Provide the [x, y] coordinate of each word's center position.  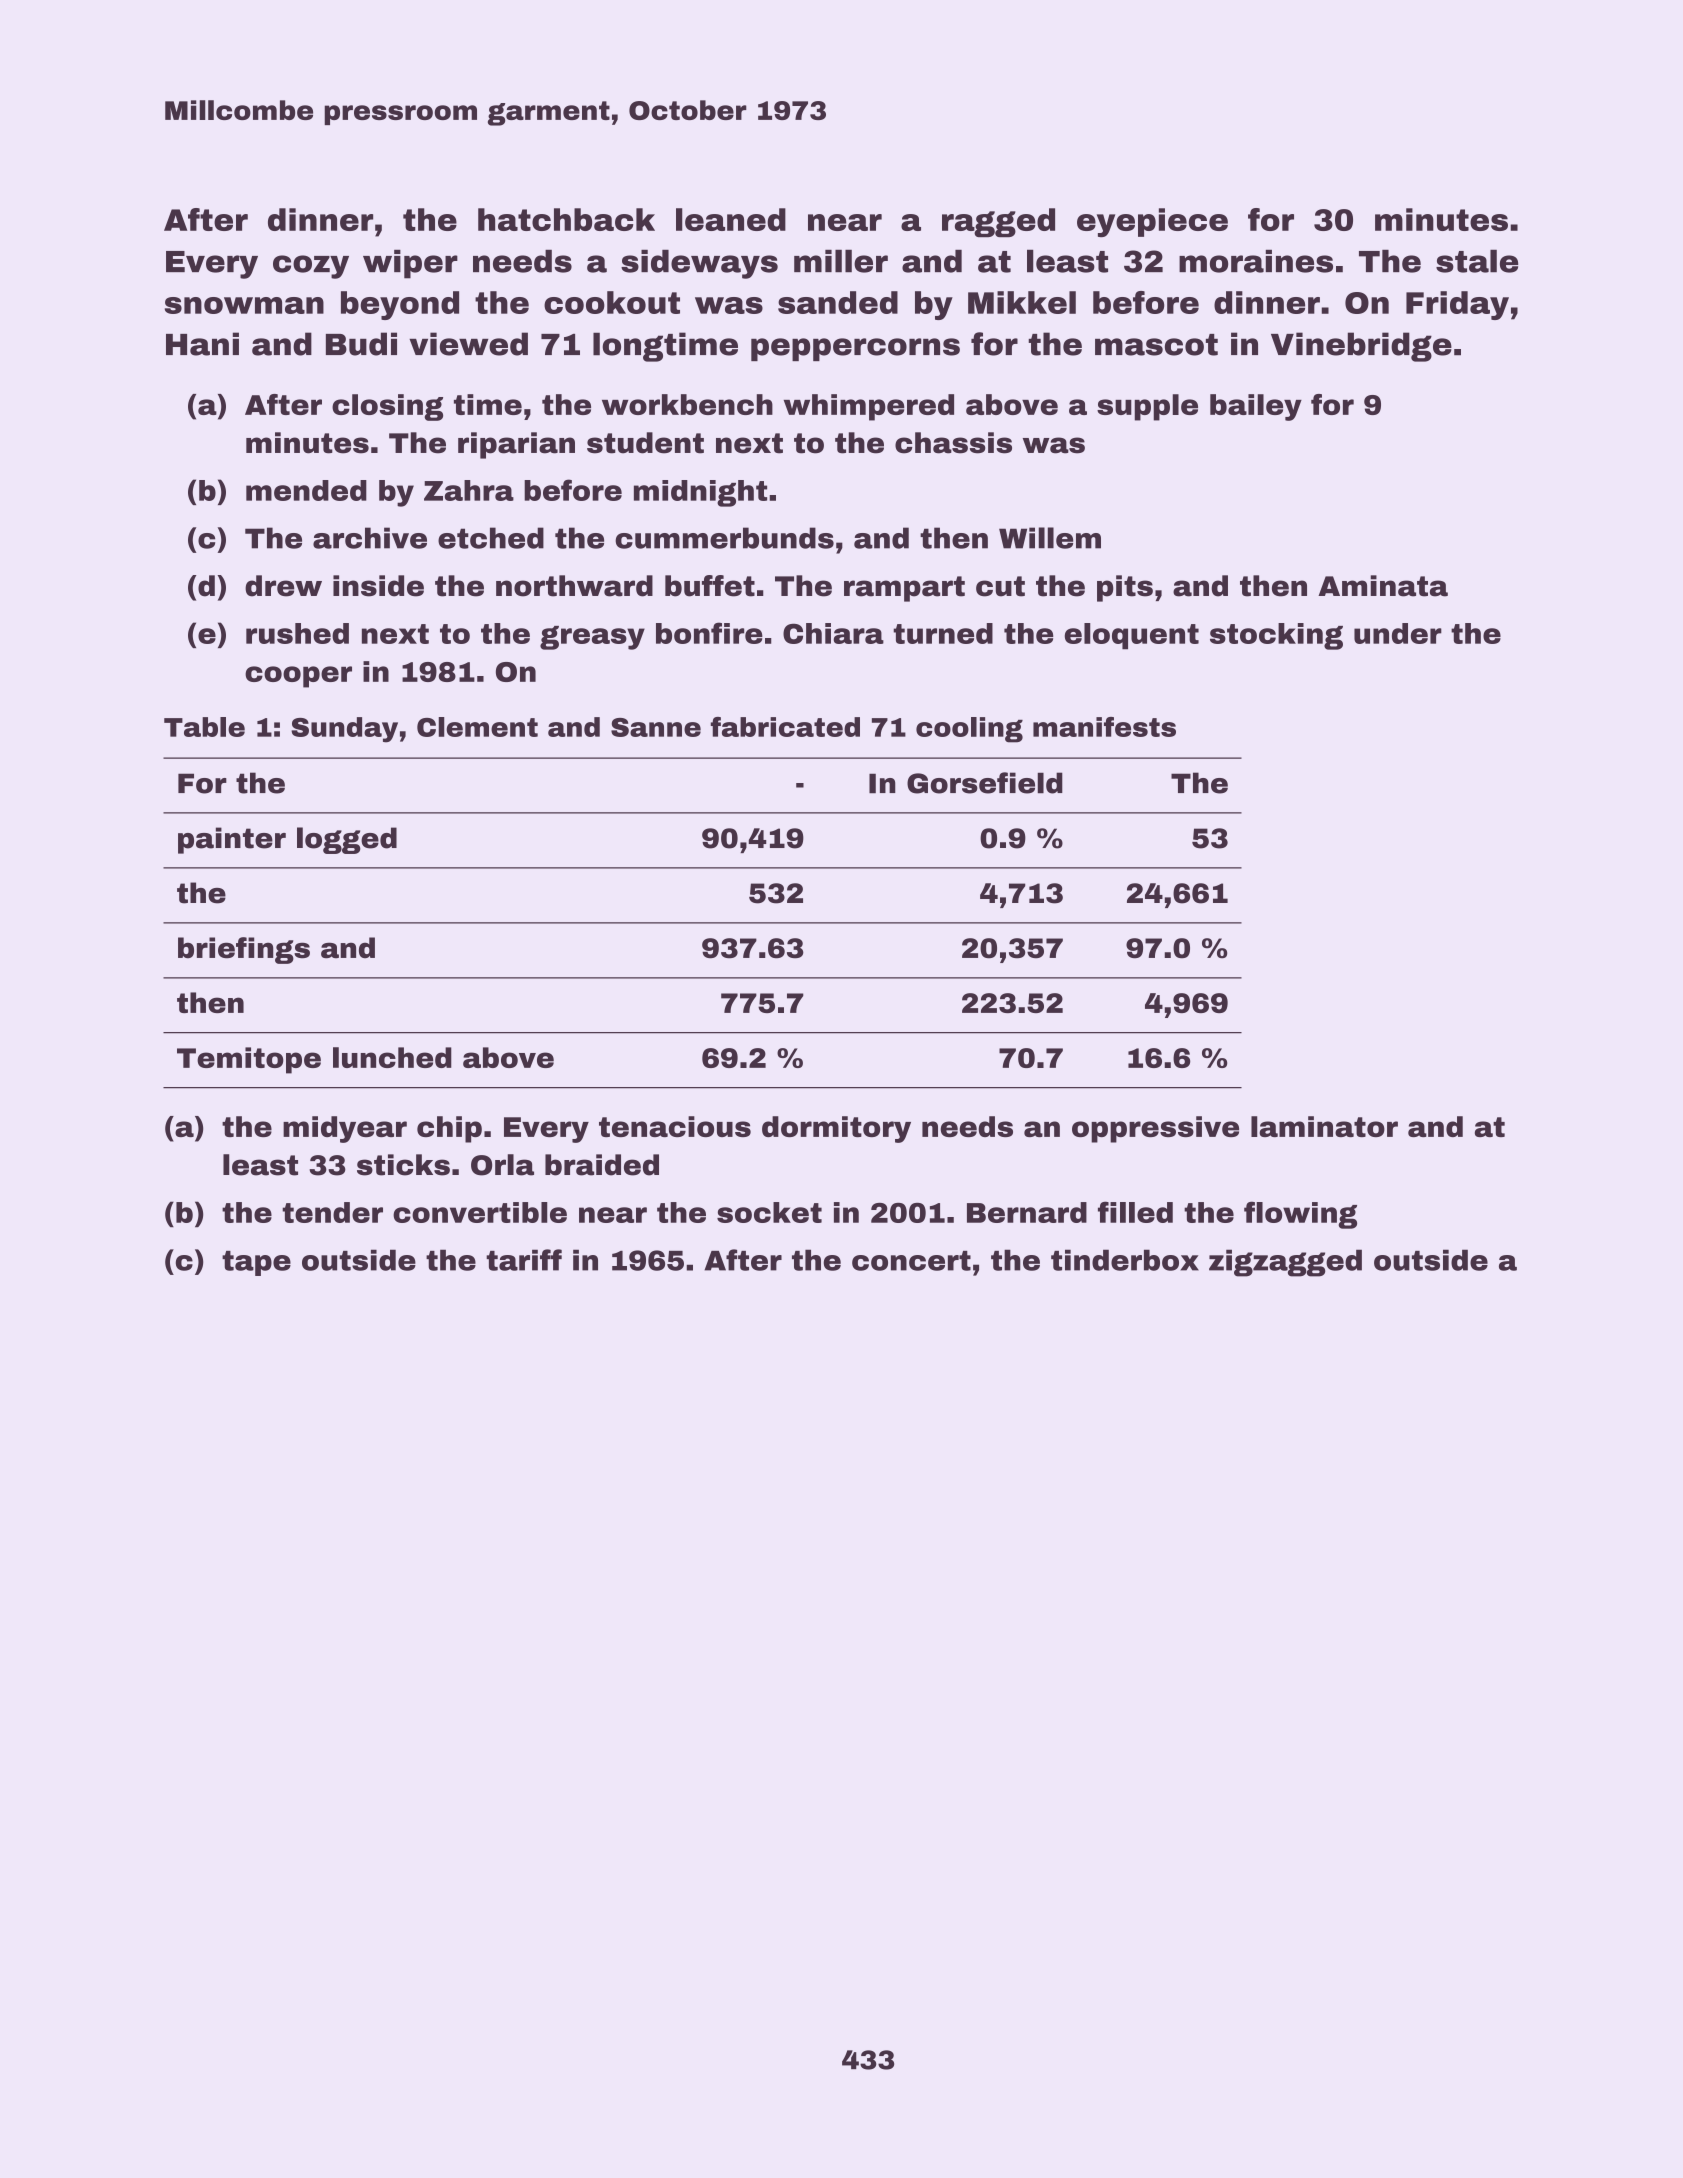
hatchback [566, 219]
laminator [1324, 1126]
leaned [731, 219]
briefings [244, 950]
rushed [297, 633]
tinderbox [1125, 1260]
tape [256, 1263]
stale [1477, 261]
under [1398, 633]
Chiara [833, 633]
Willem [1050, 538]
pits [1125, 588]
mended [306, 490]
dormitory [836, 1129]
